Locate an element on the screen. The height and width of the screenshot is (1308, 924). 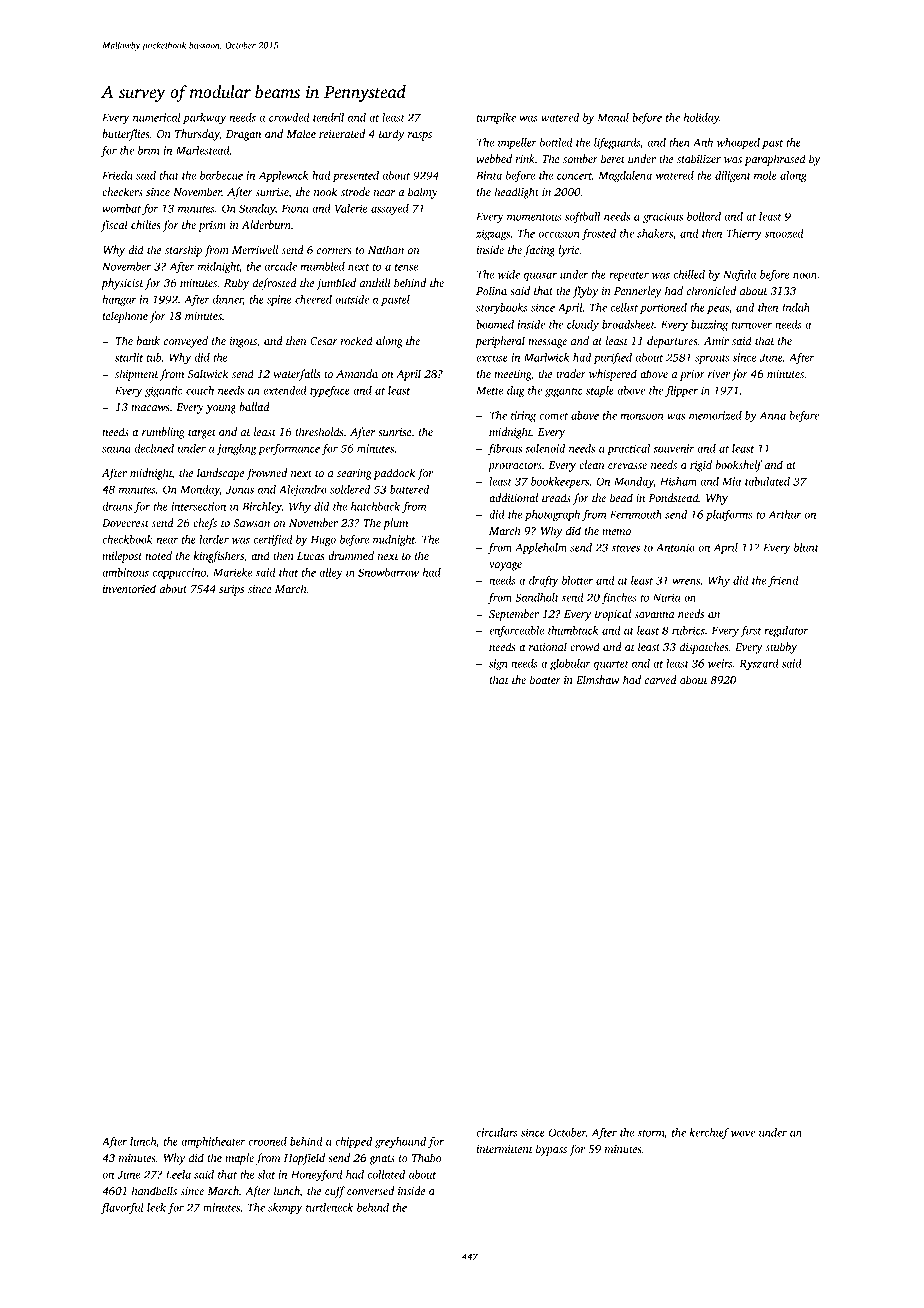
flavorful is located at coordinates (122, 1208).
